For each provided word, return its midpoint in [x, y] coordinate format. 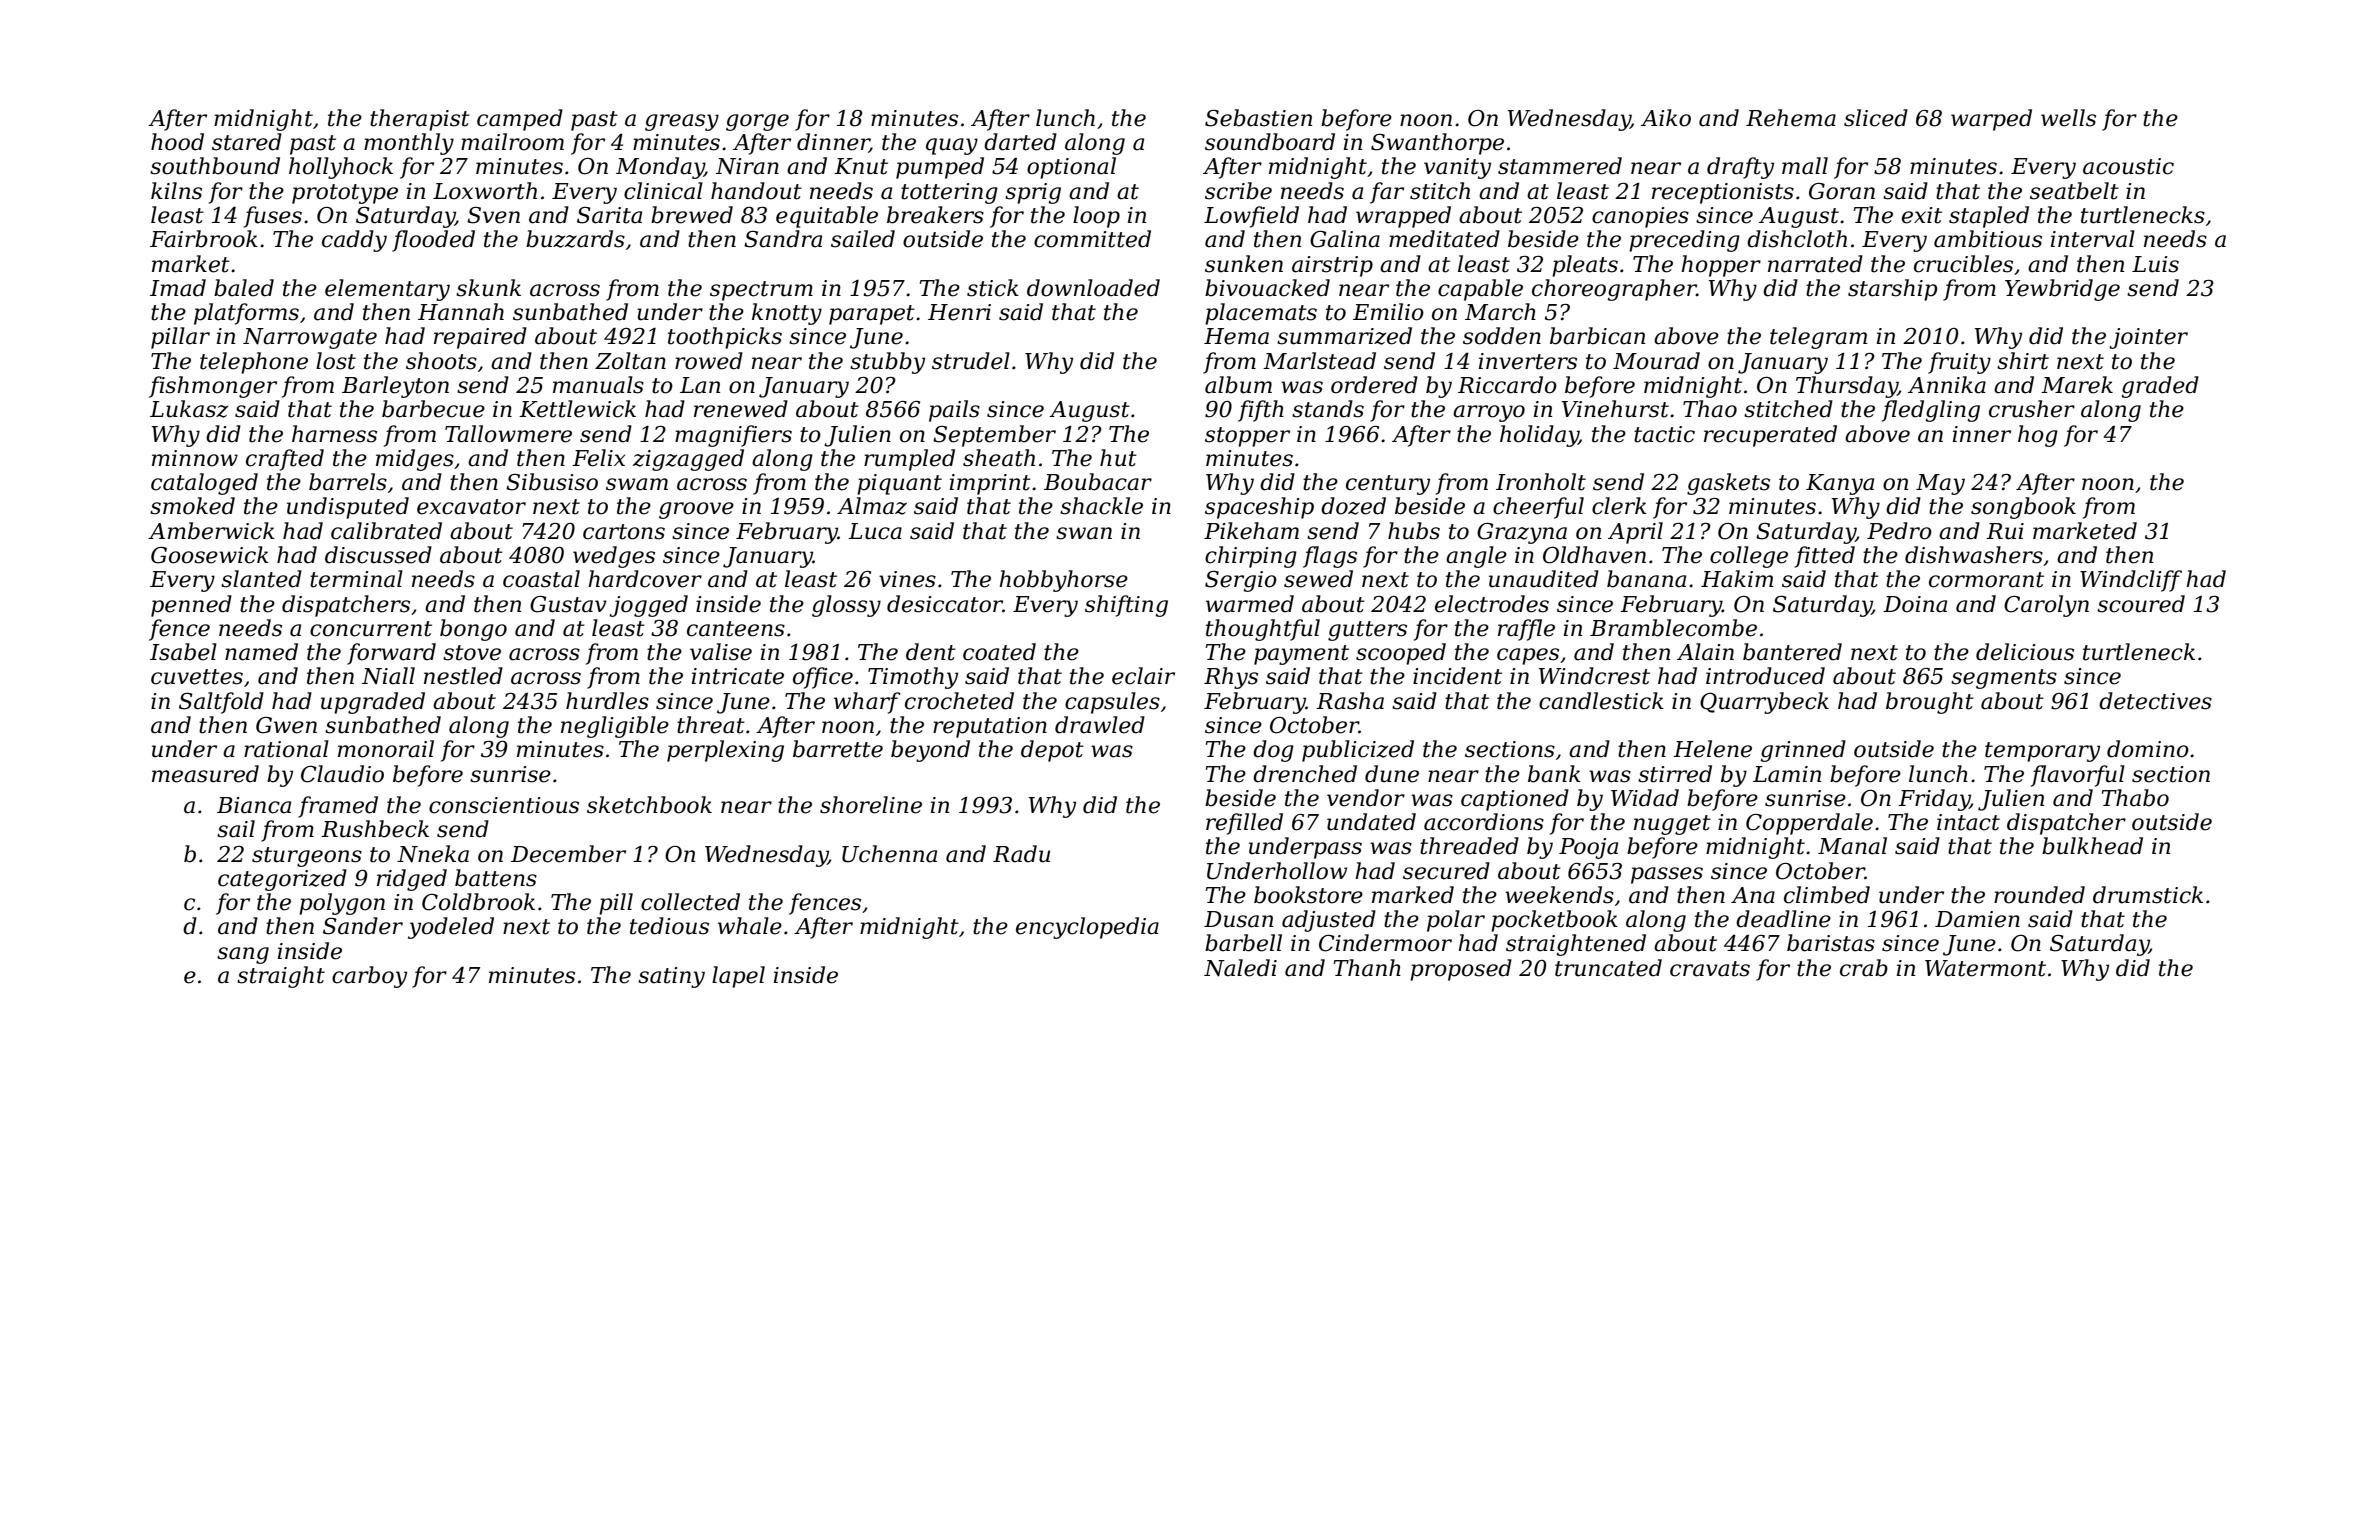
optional [1071, 168]
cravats [1710, 969]
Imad [178, 288]
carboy [369, 977]
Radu [1021, 854]
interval [2093, 239]
